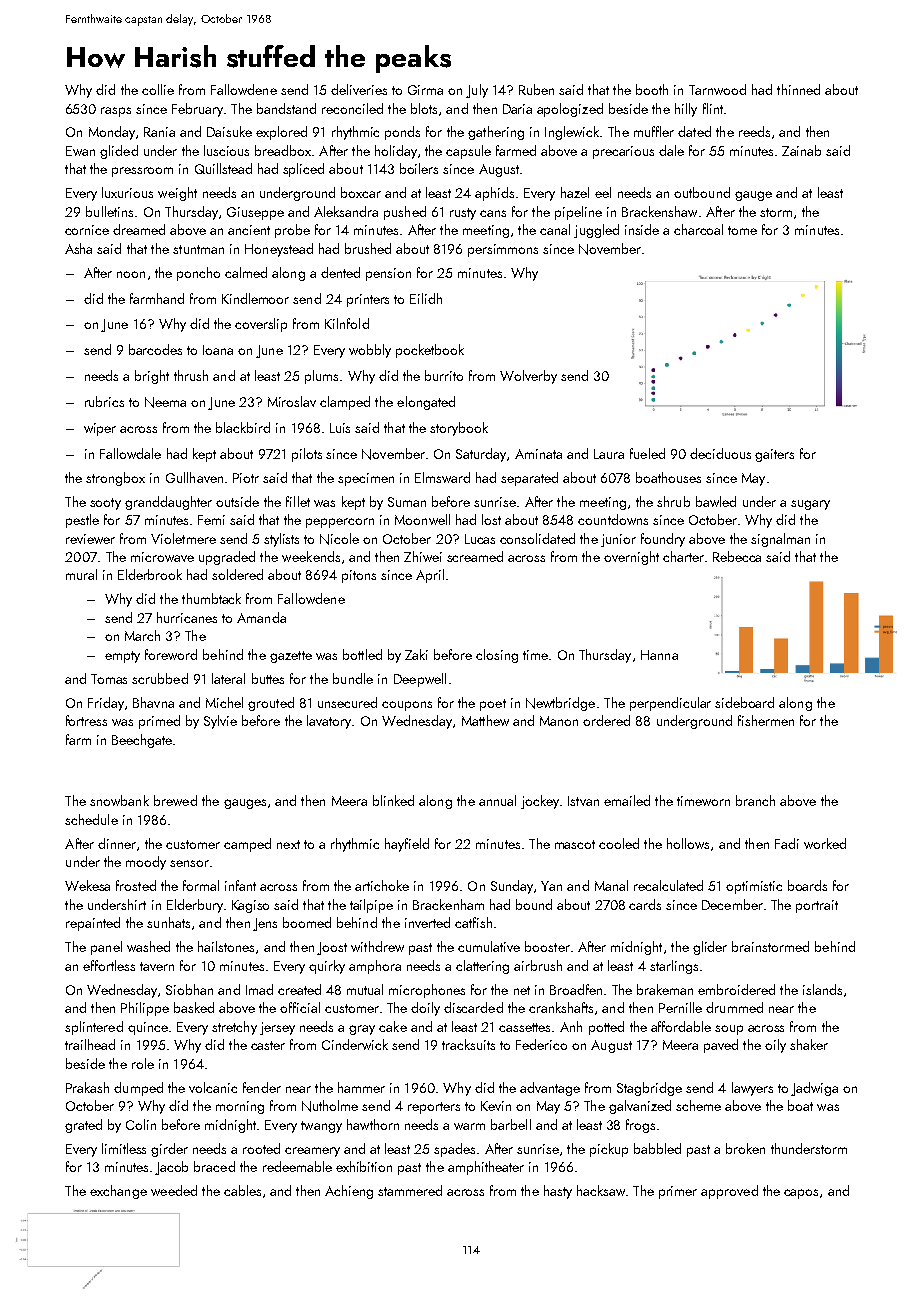 The width and height of the image is (924, 1308). I want to click on Jens, so click(265, 924).
